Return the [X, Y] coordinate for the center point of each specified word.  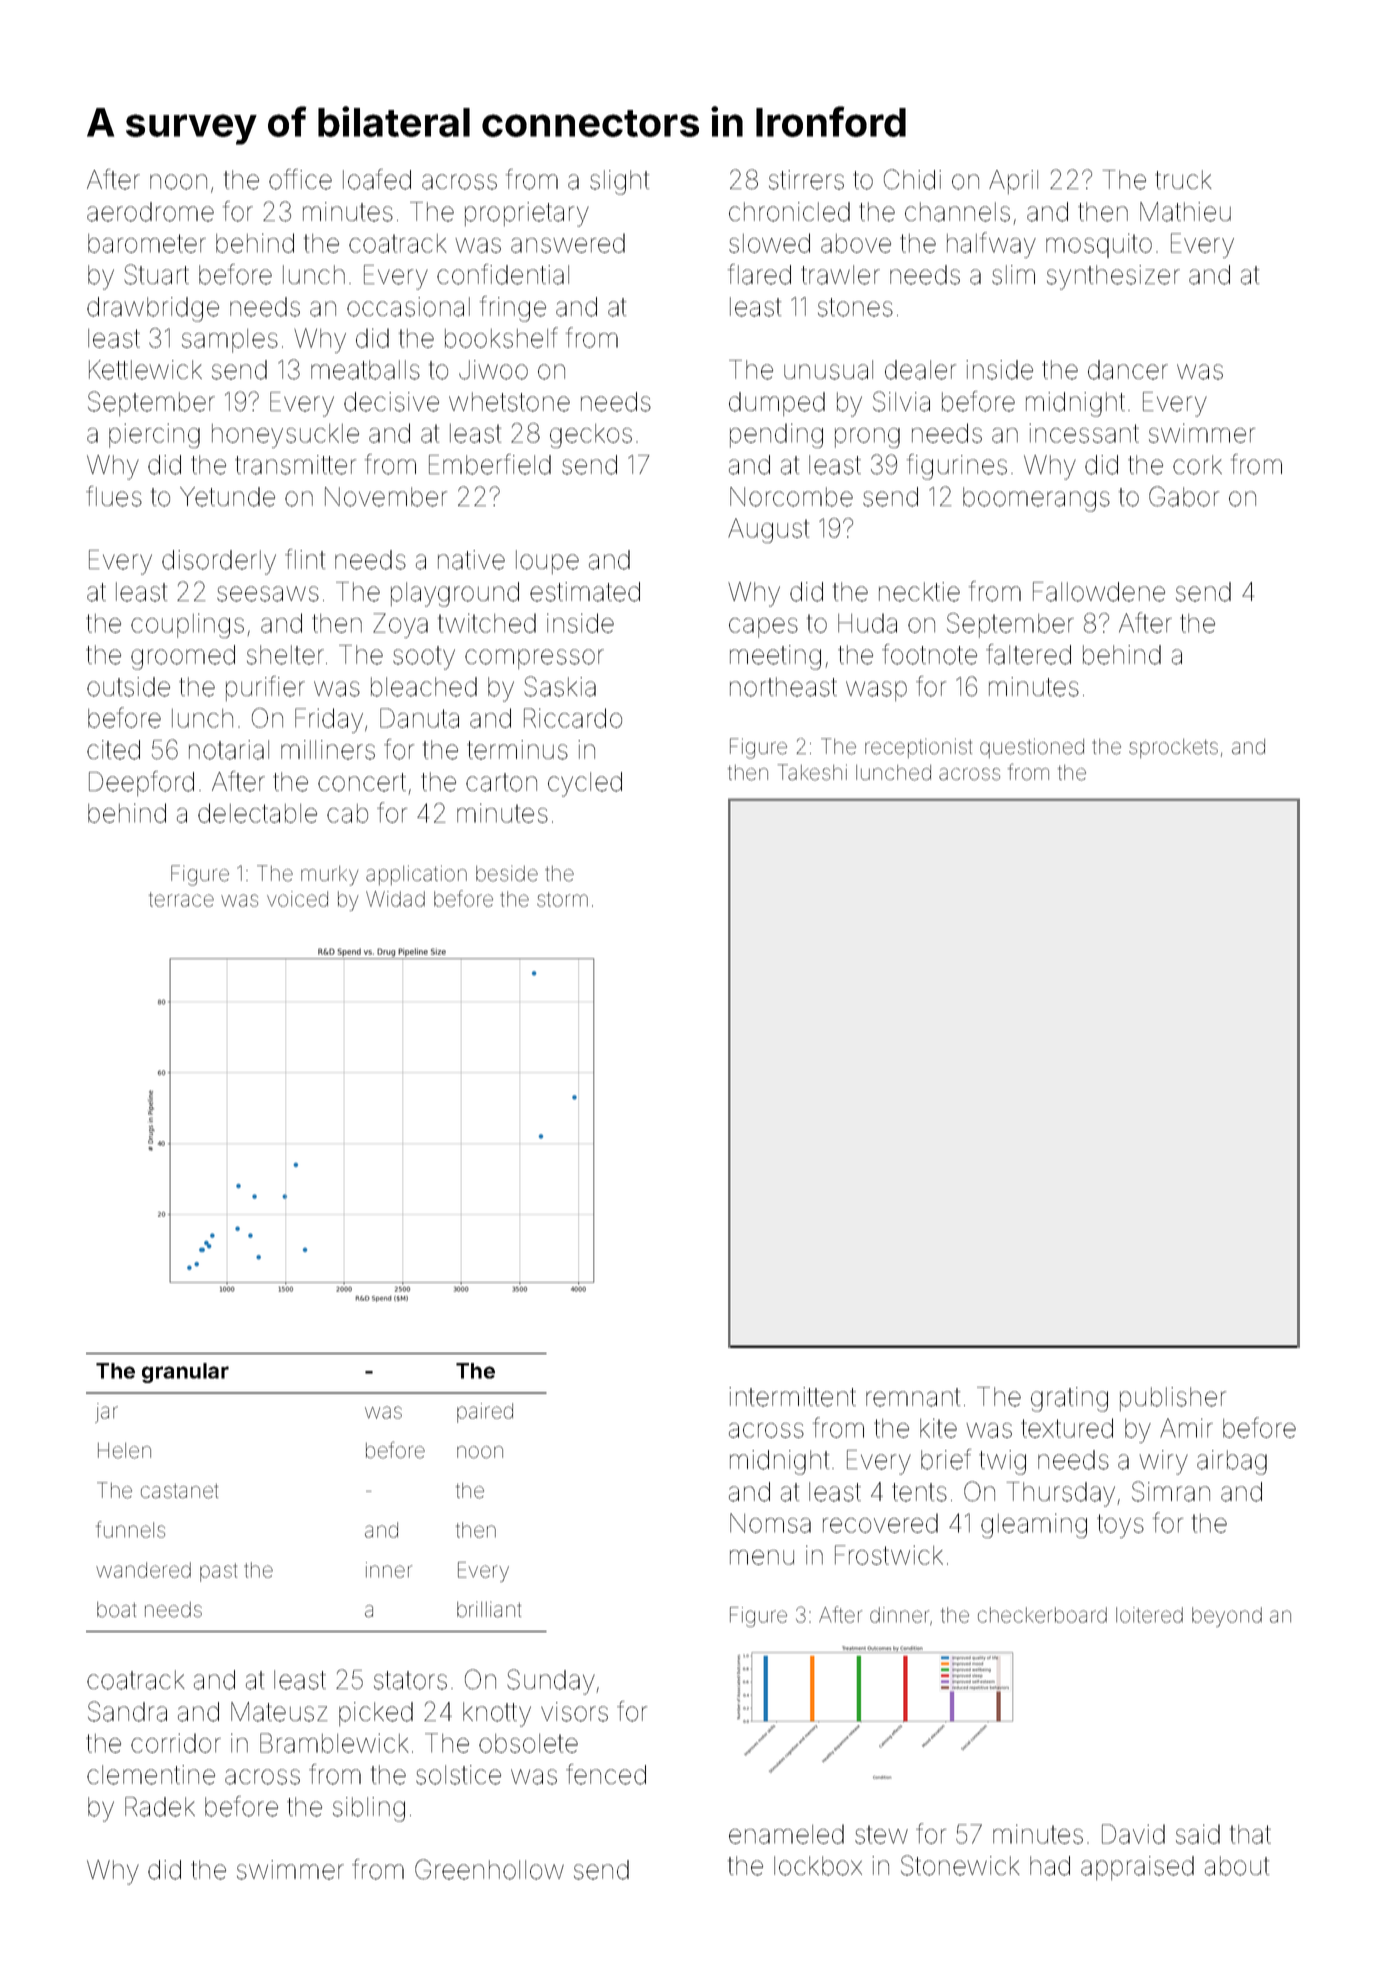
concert [362, 782]
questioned [1032, 748]
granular [185, 1373]
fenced [606, 1774]
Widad [395, 899]
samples [230, 341]
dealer [920, 370]
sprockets [1173, 748]
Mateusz [279, 1712]
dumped [777, 404]
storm [562, 899]
